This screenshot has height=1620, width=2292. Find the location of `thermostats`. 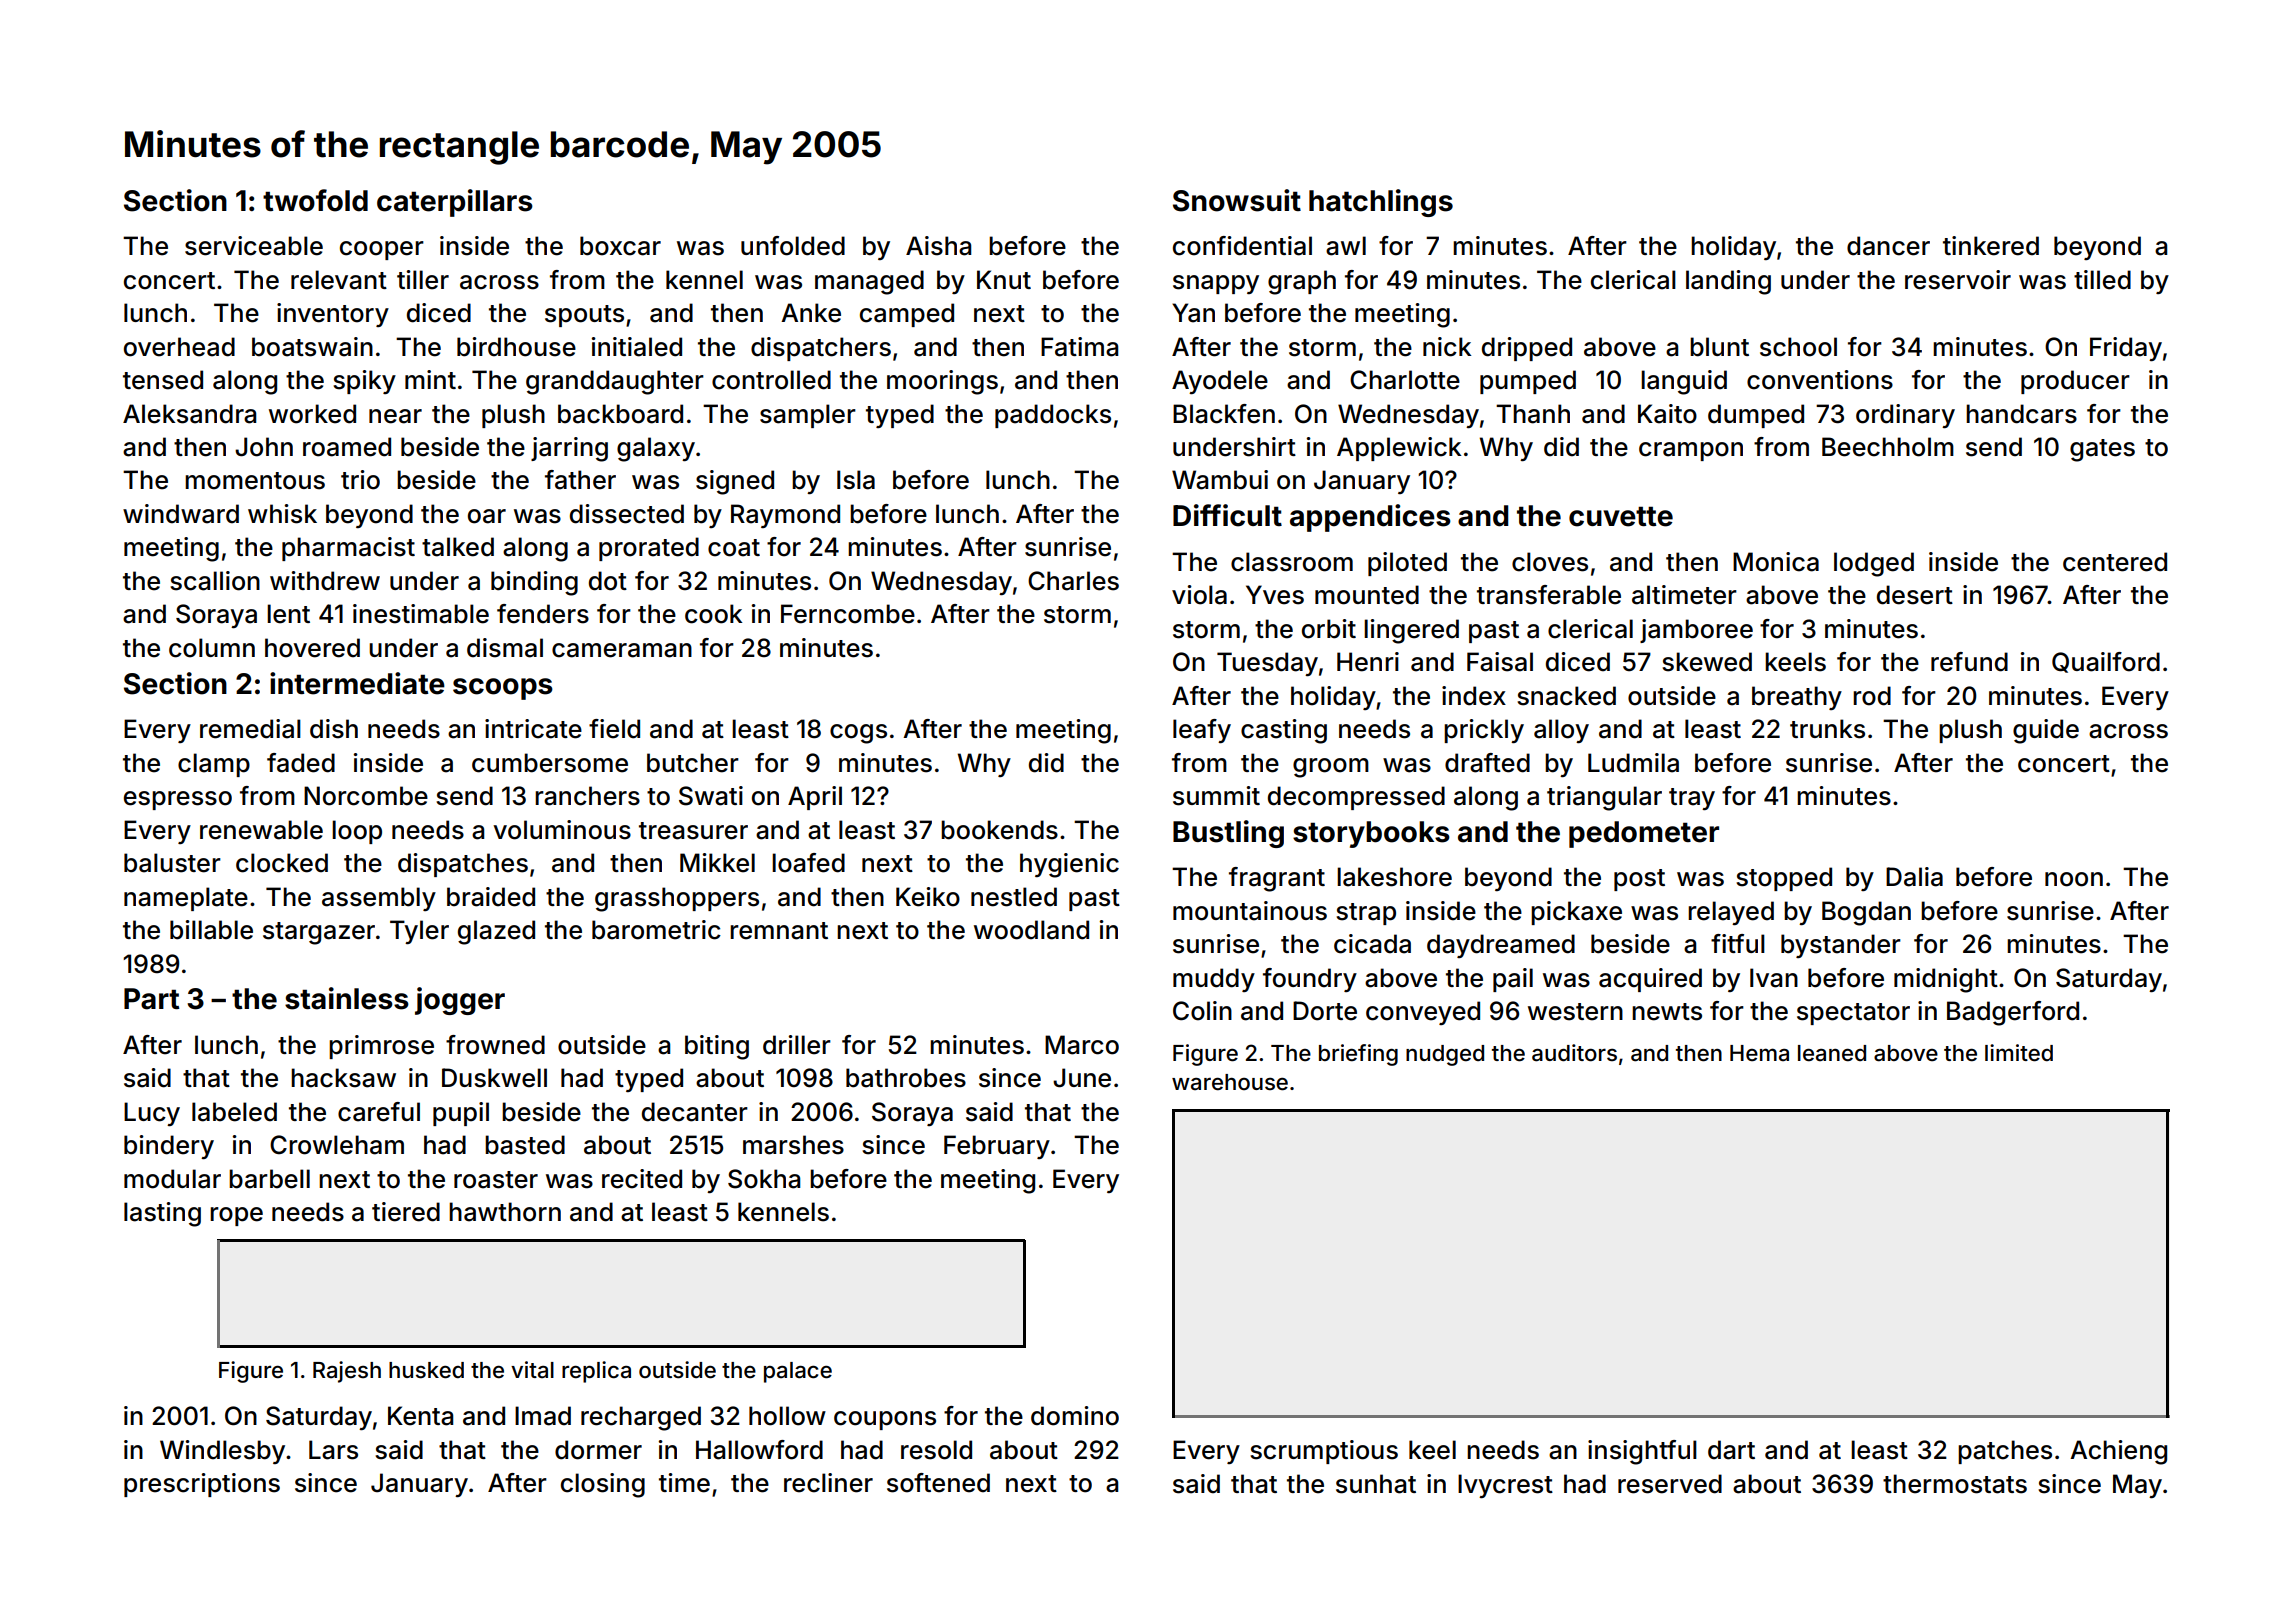

thermostats is located at coordinates (1955, 1484).
